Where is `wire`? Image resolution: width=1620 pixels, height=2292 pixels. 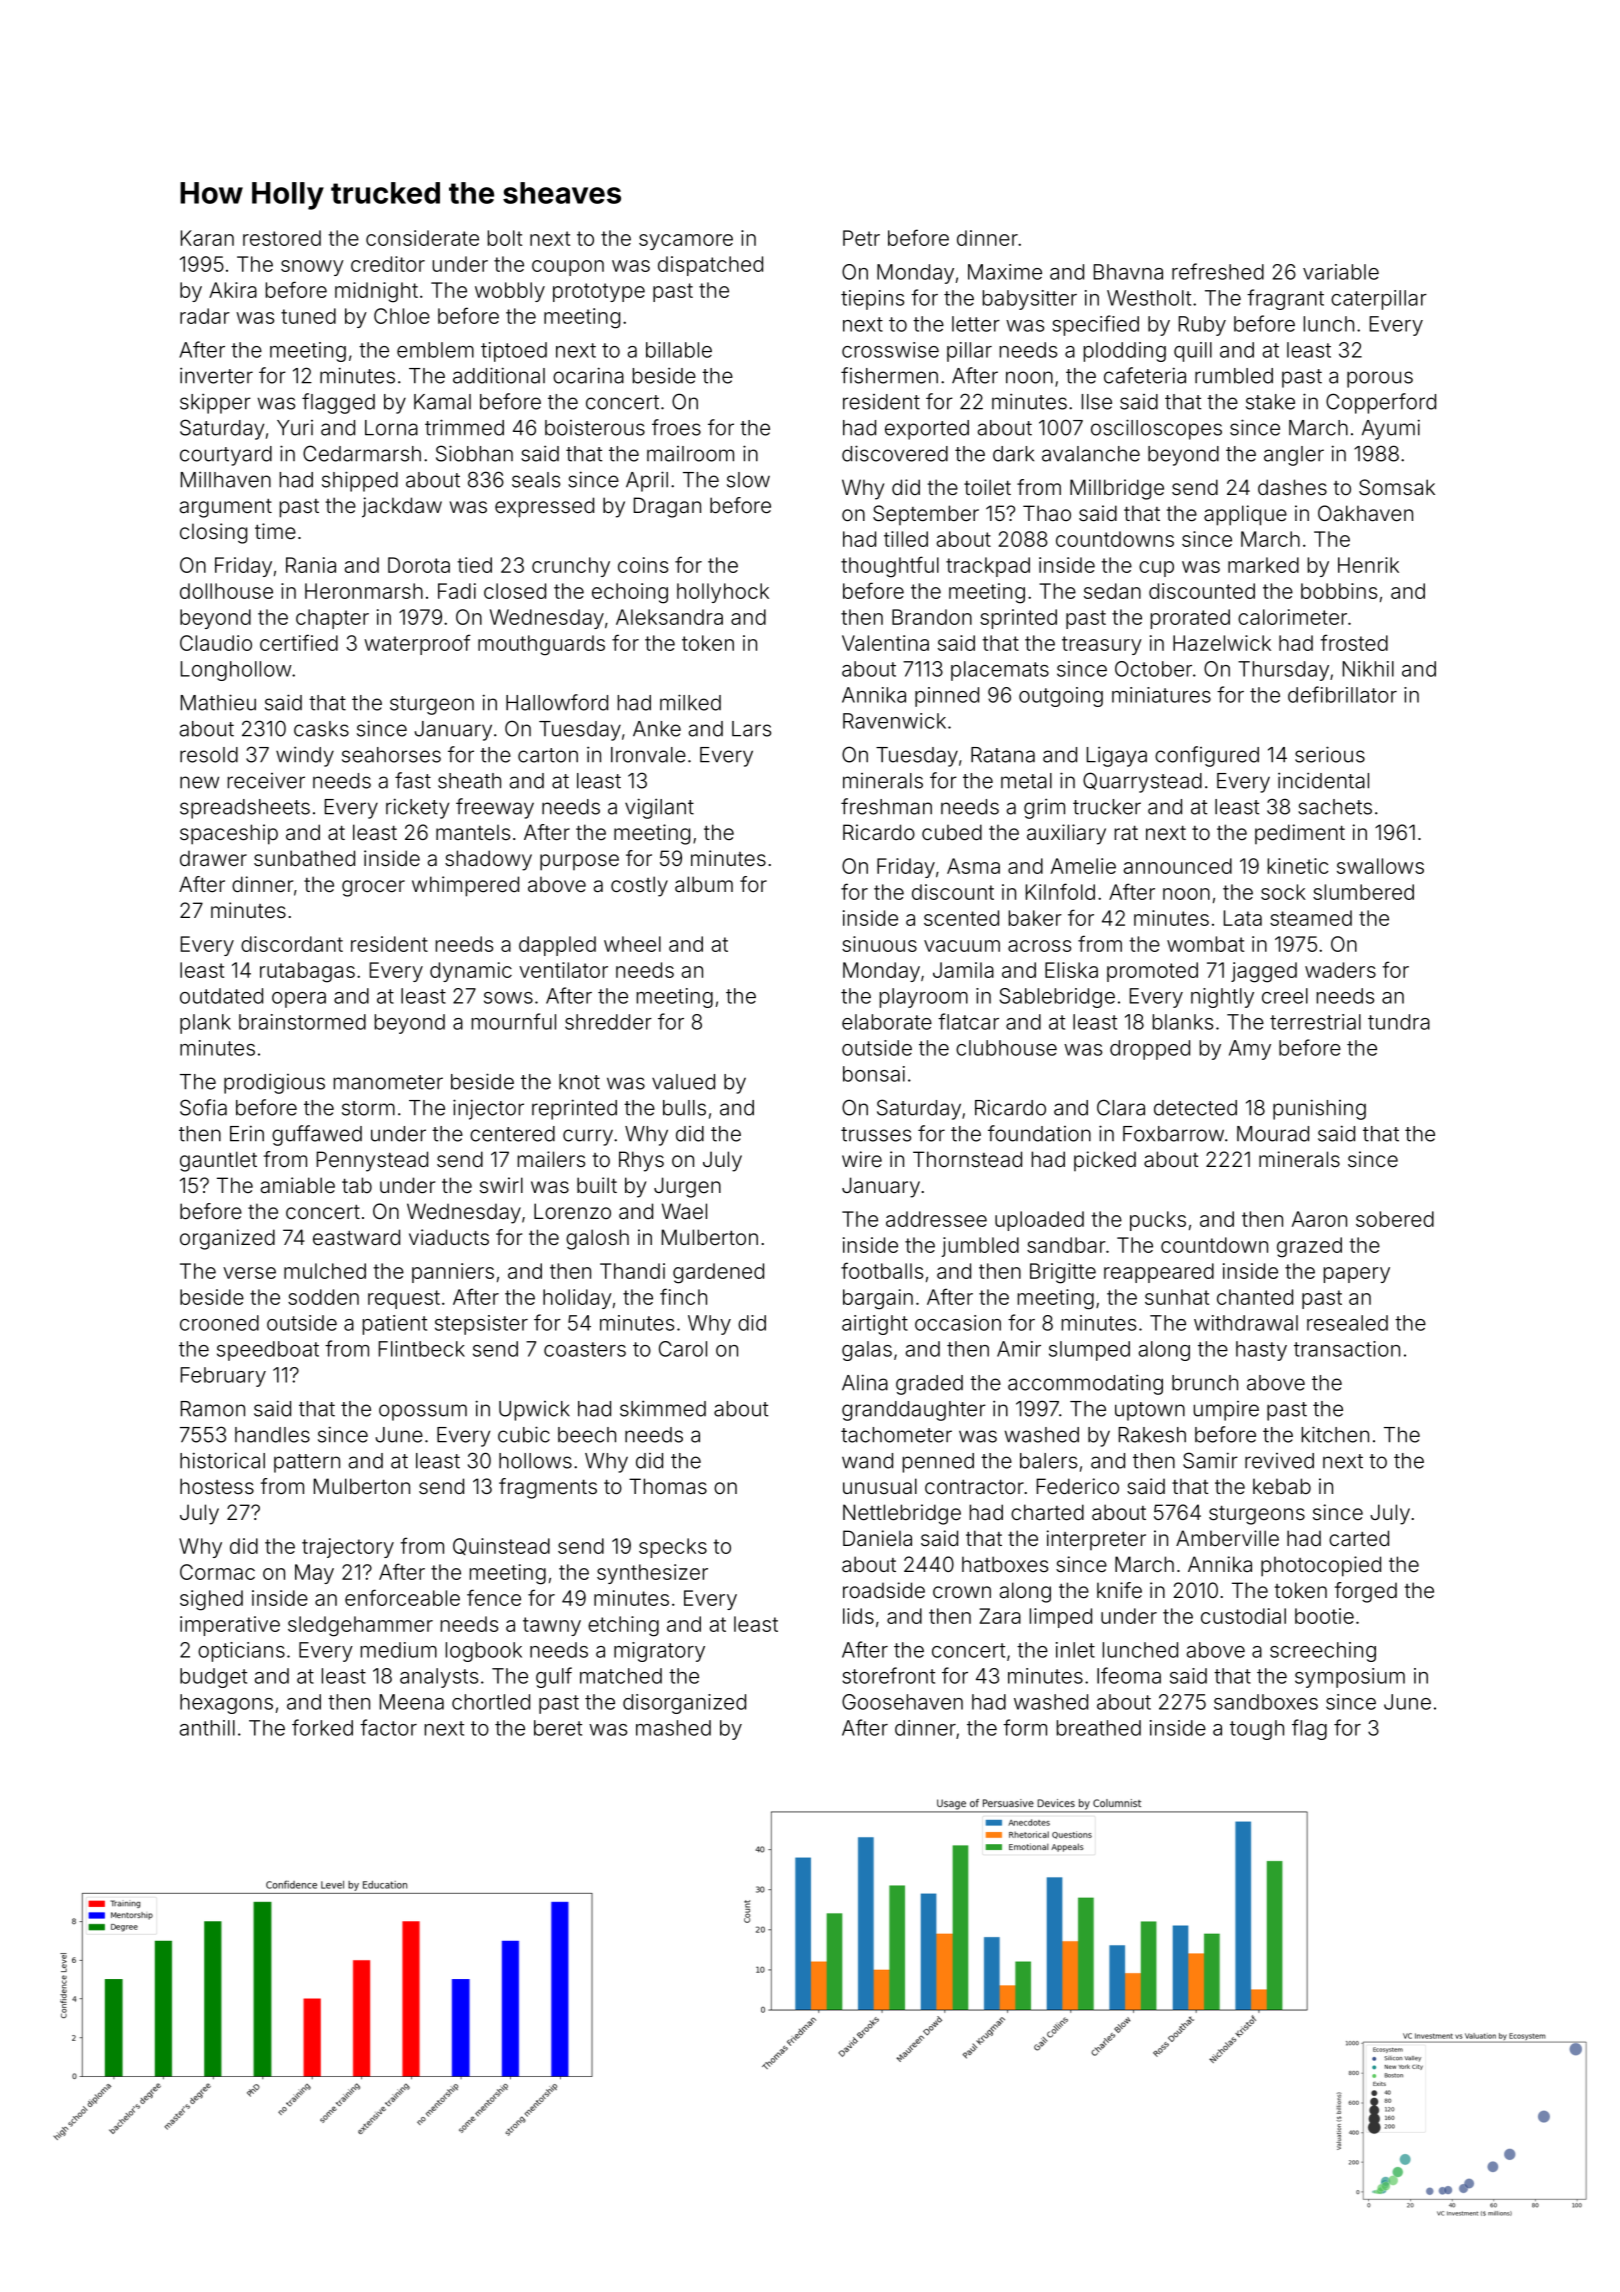 wire is located at coordinates (862, 1159).
